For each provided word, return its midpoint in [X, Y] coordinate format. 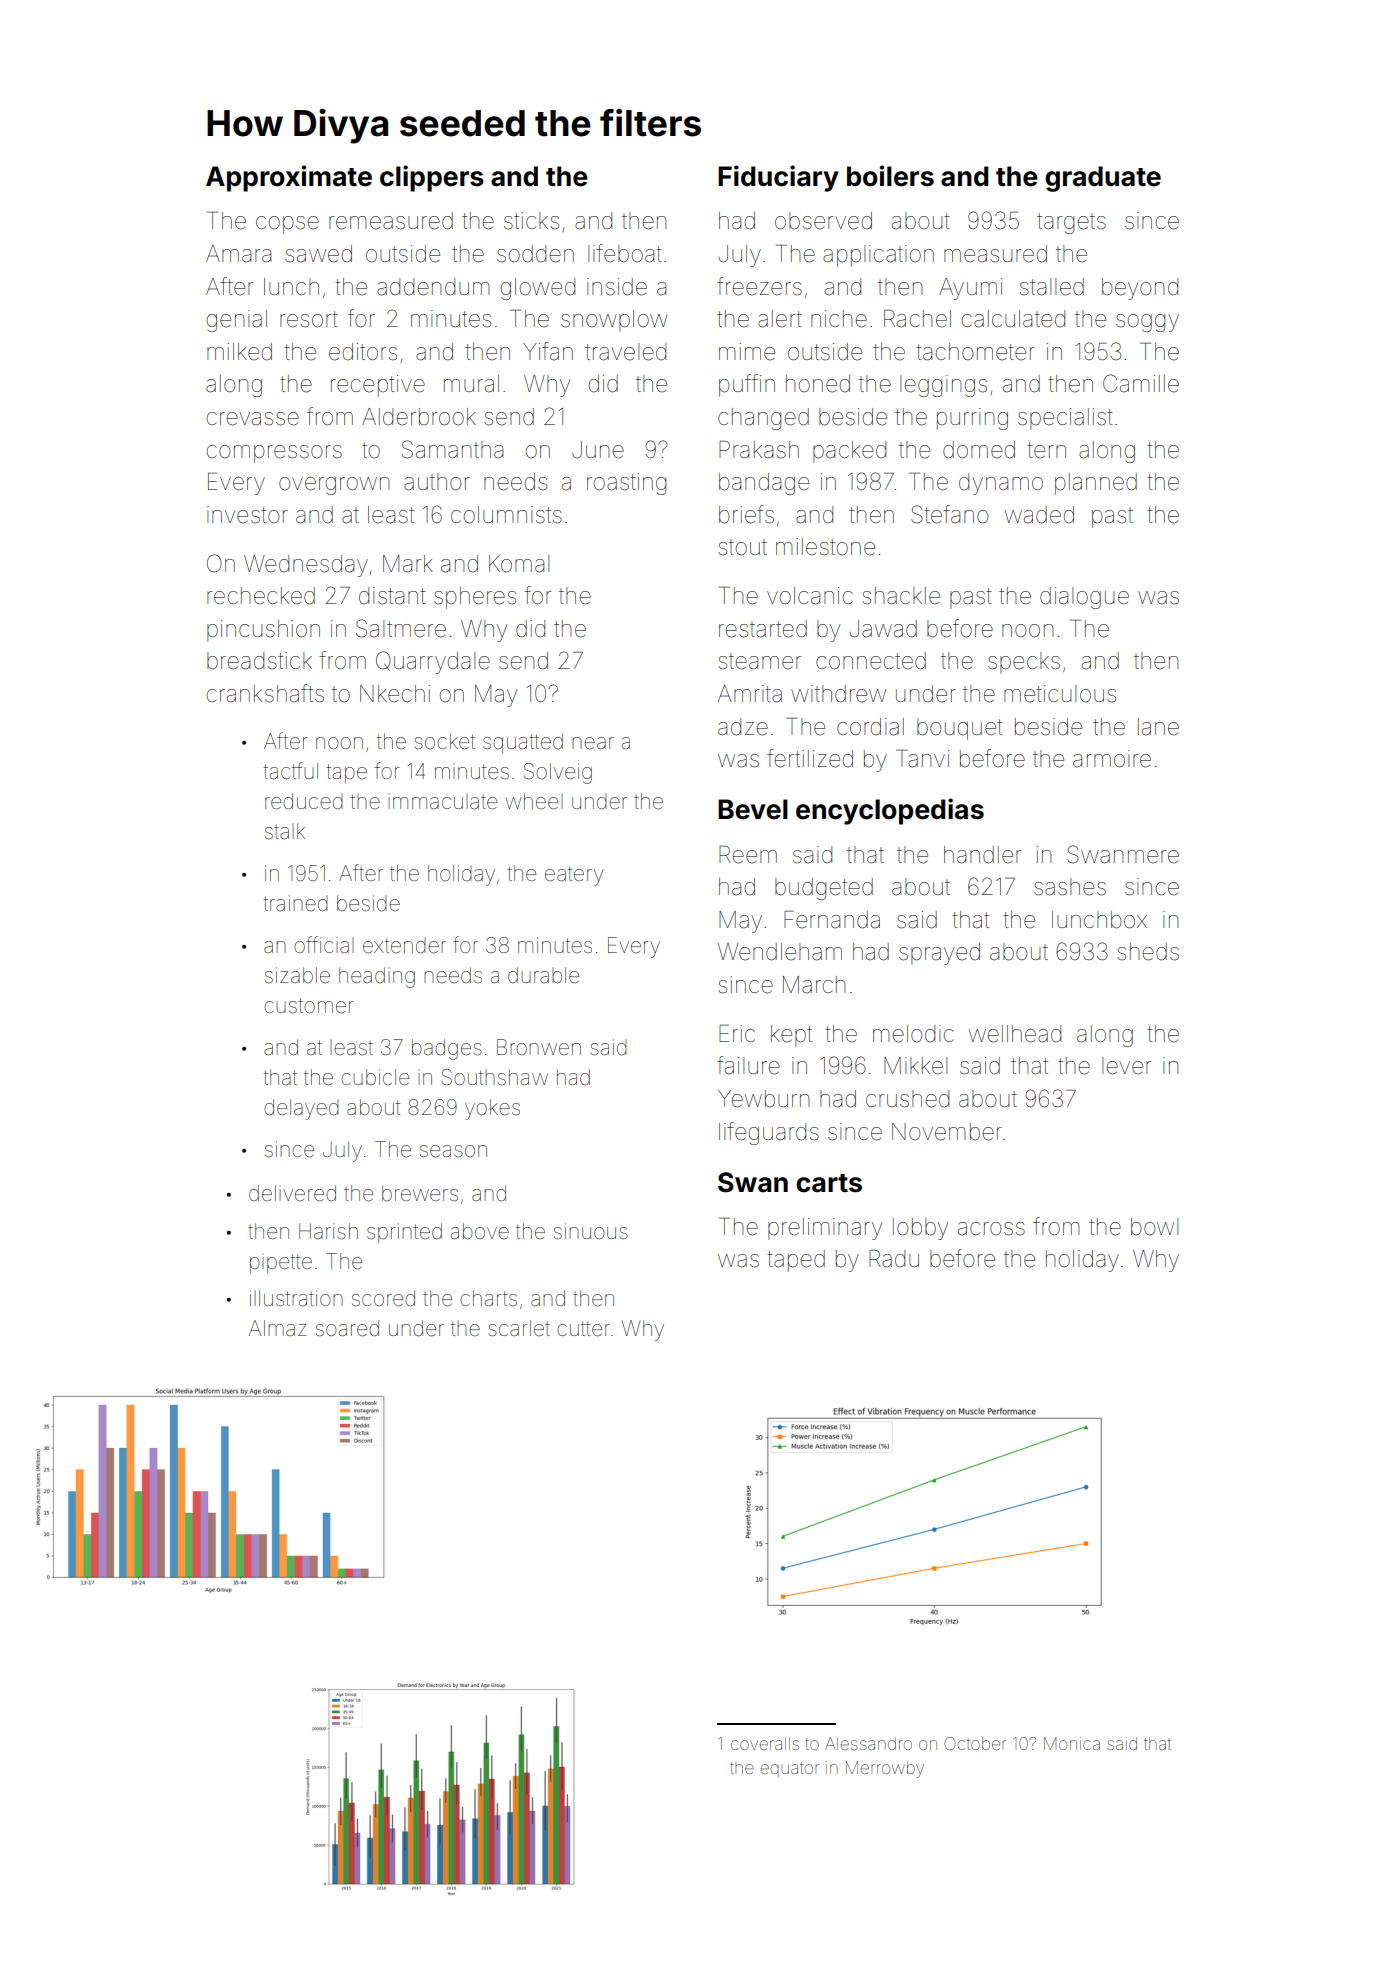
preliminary [825, 1229]
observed [823, 221]
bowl [1154, 1227]
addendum [433, 287]
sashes [1070, 887]
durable [543, 975]
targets [1071, 223]
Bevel [753, 809]
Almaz [277, 1328]
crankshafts [265, 693]
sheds [1148, 952]
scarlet [519, 1328]
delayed [301, 1109]
